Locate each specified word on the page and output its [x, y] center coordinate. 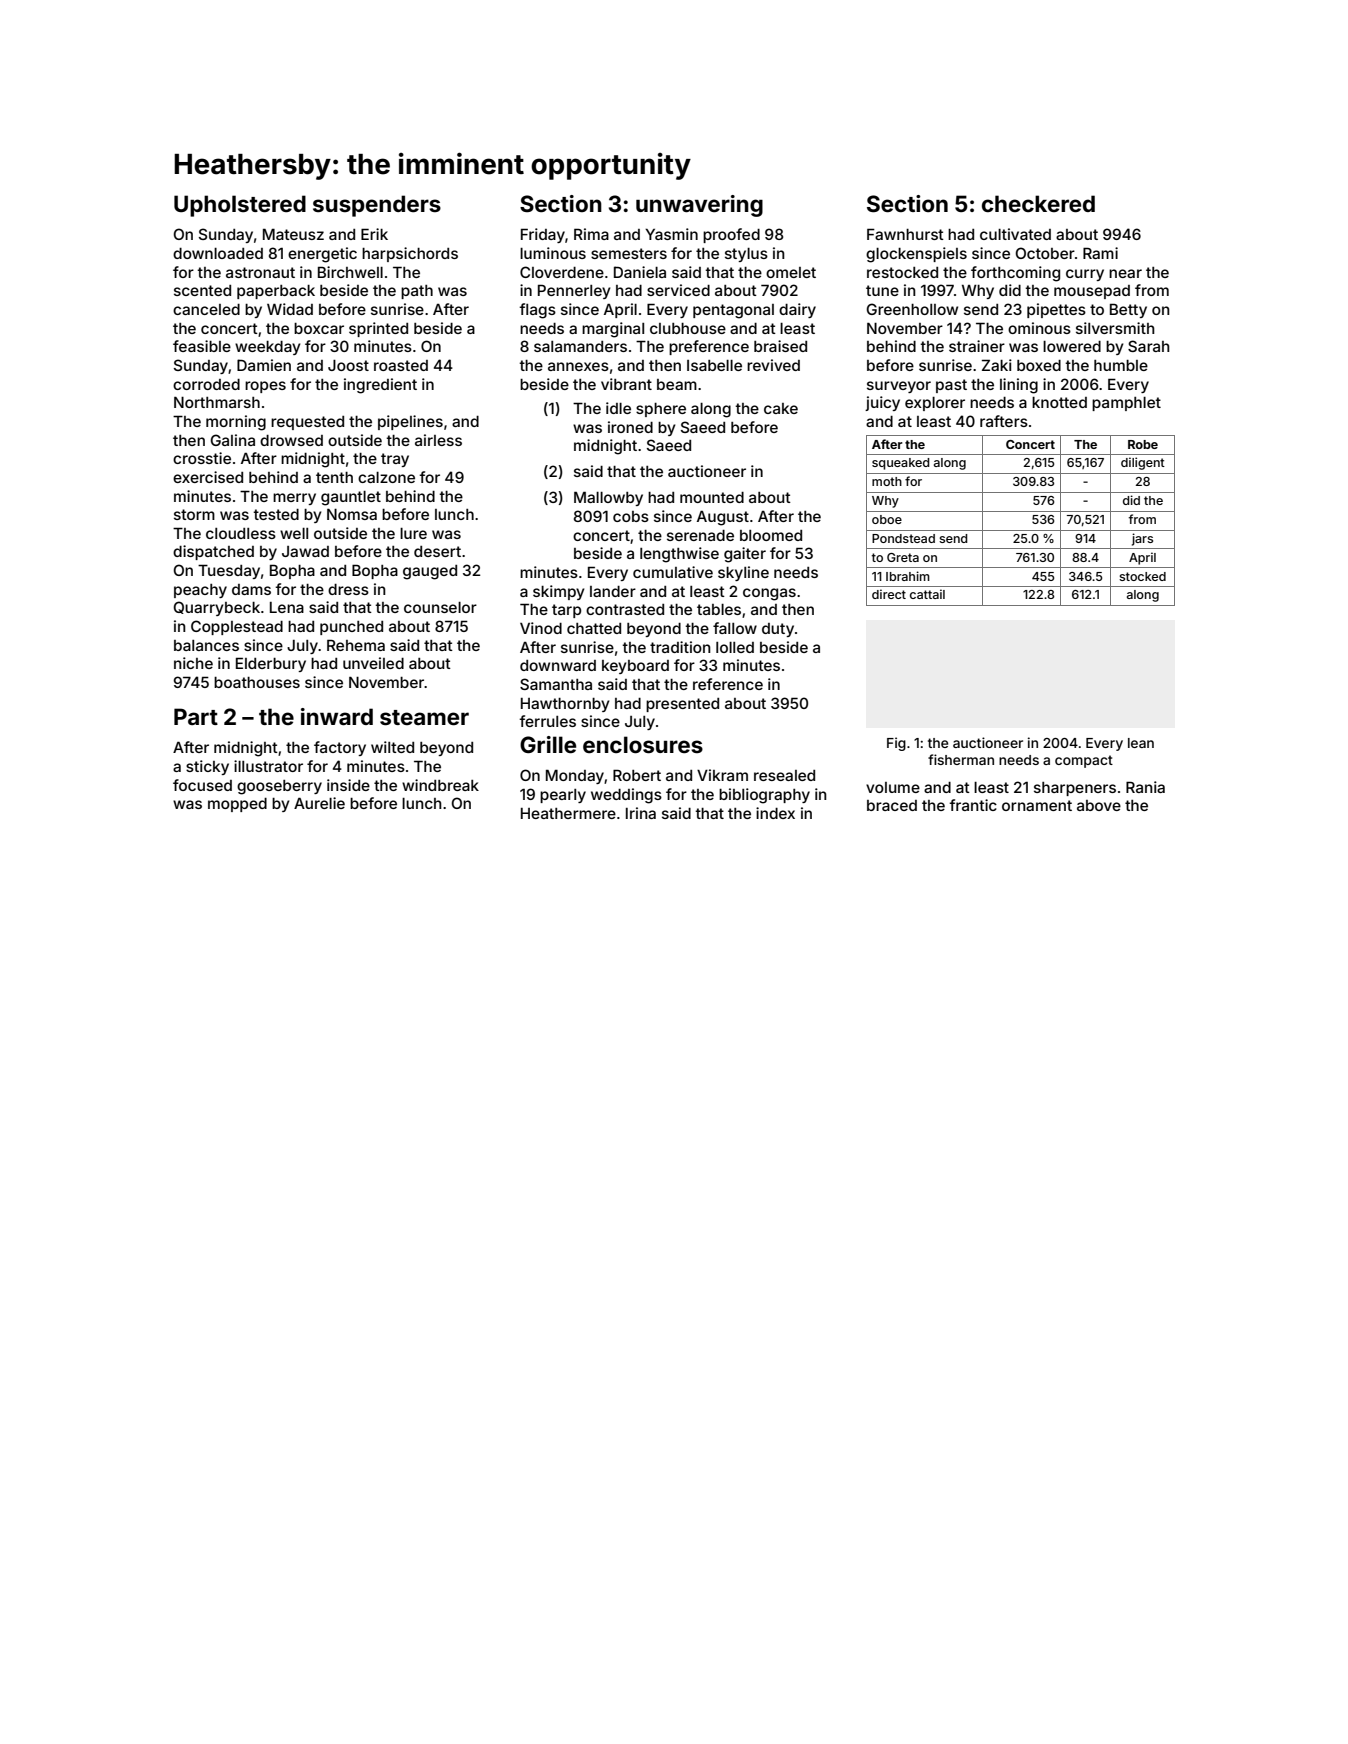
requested [307, 423]
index [775, 813]
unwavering [699, 206]
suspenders [377, 206]
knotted [1059, 402]
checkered [1038, 203]
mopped [237, 805]
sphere [661, 410]
